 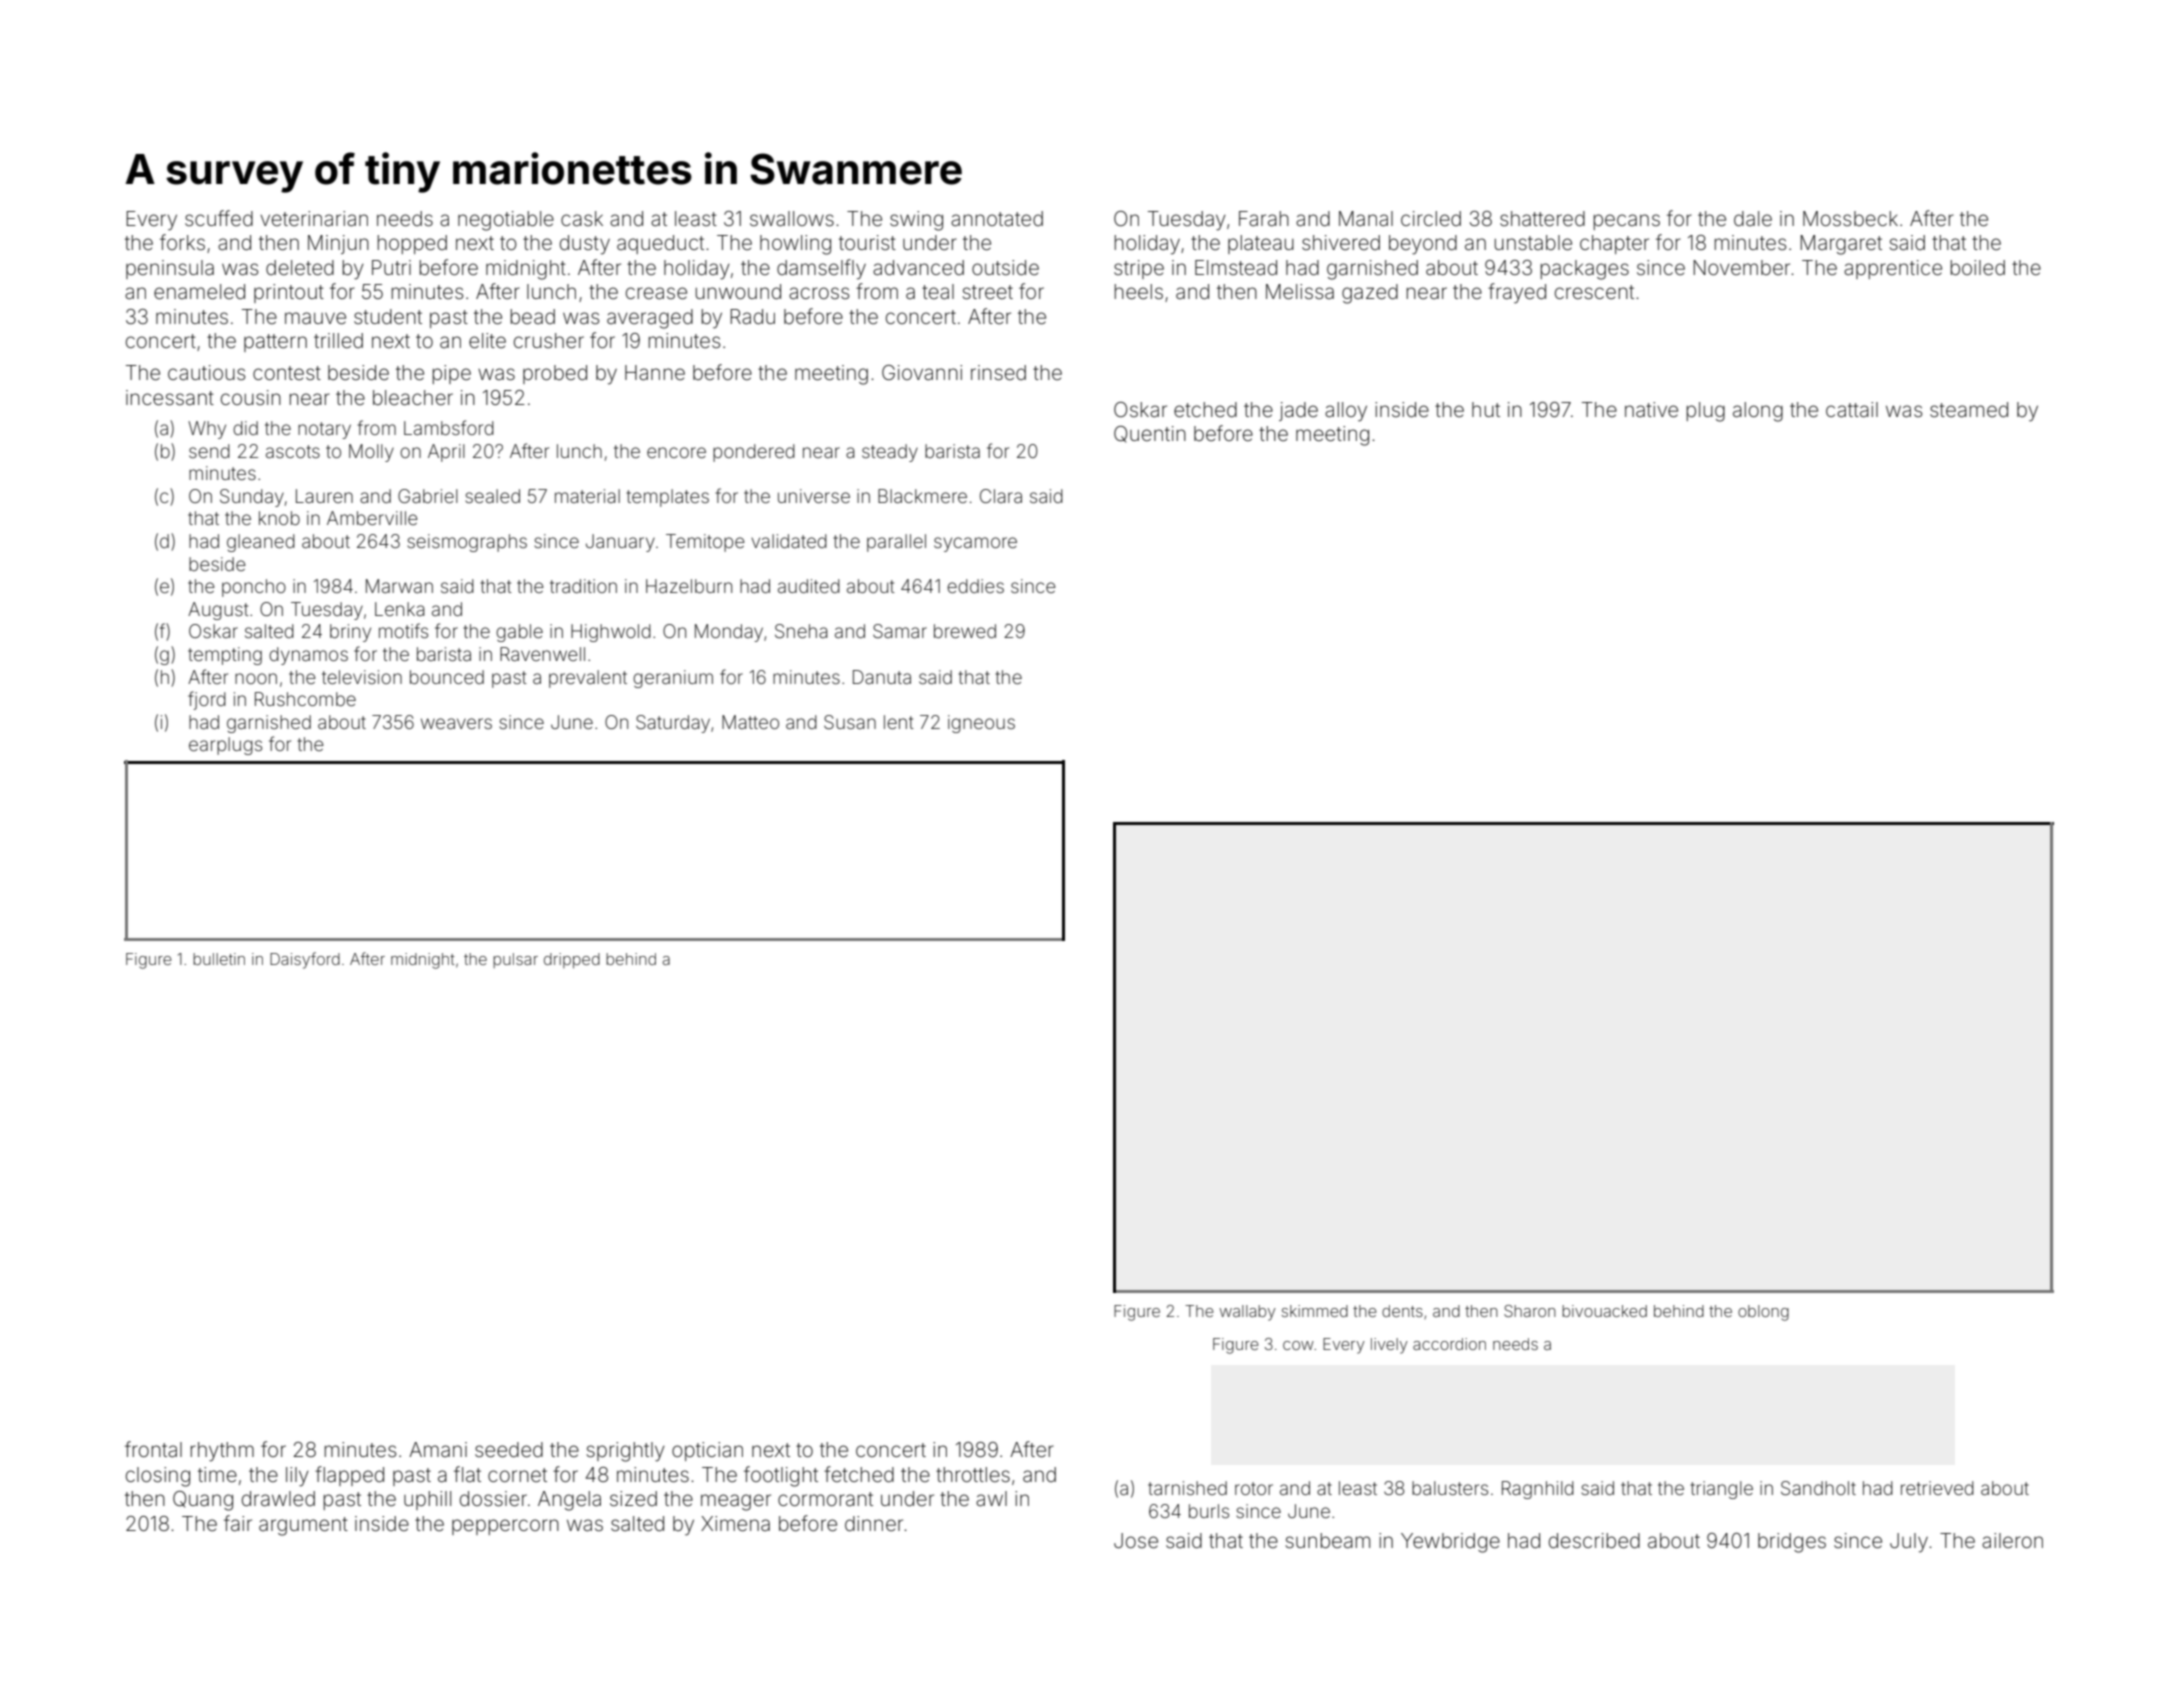 What do you see at coordinates (1763, 1313) in the document?
I see `oblong` at bounding box center [1763, 1313].
